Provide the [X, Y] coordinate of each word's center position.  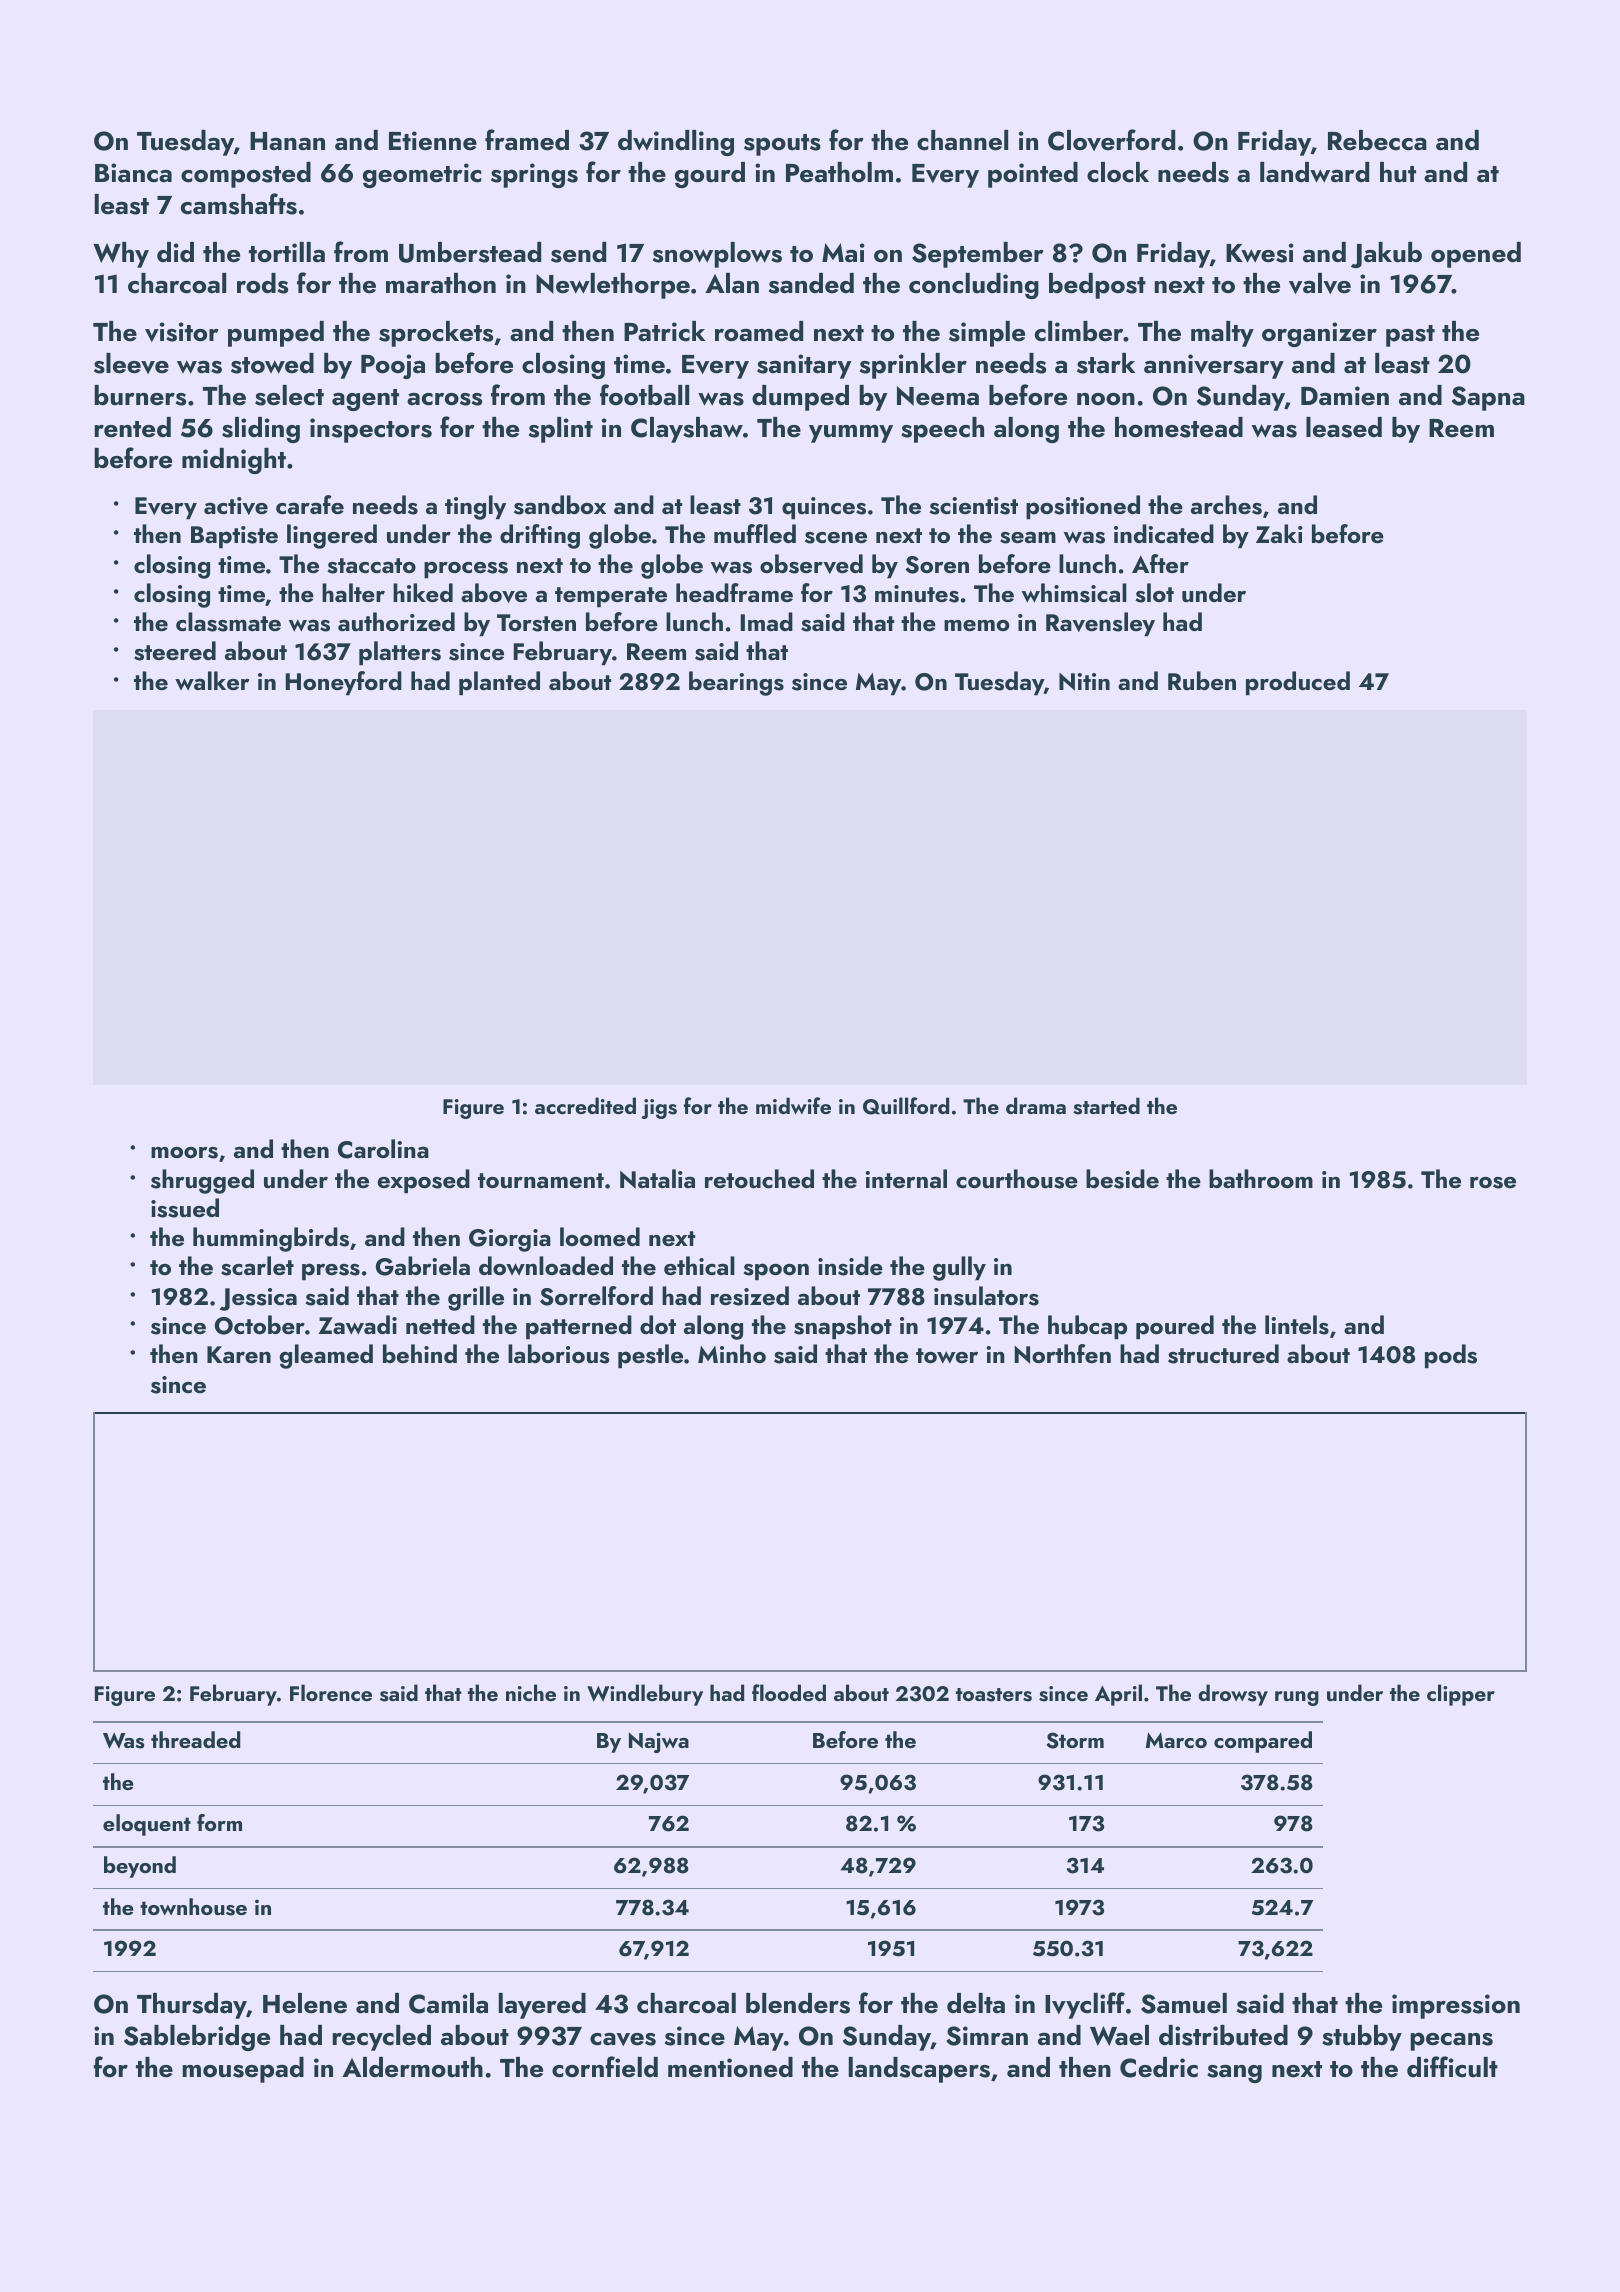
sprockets [436, 334]
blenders [798, 2003]
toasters [994, 1695]
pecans [1451, 2041]
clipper [1461, 1695]
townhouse [193, 1907]
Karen [239, 1354]
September [977, 255]
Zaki [1279, 533]
